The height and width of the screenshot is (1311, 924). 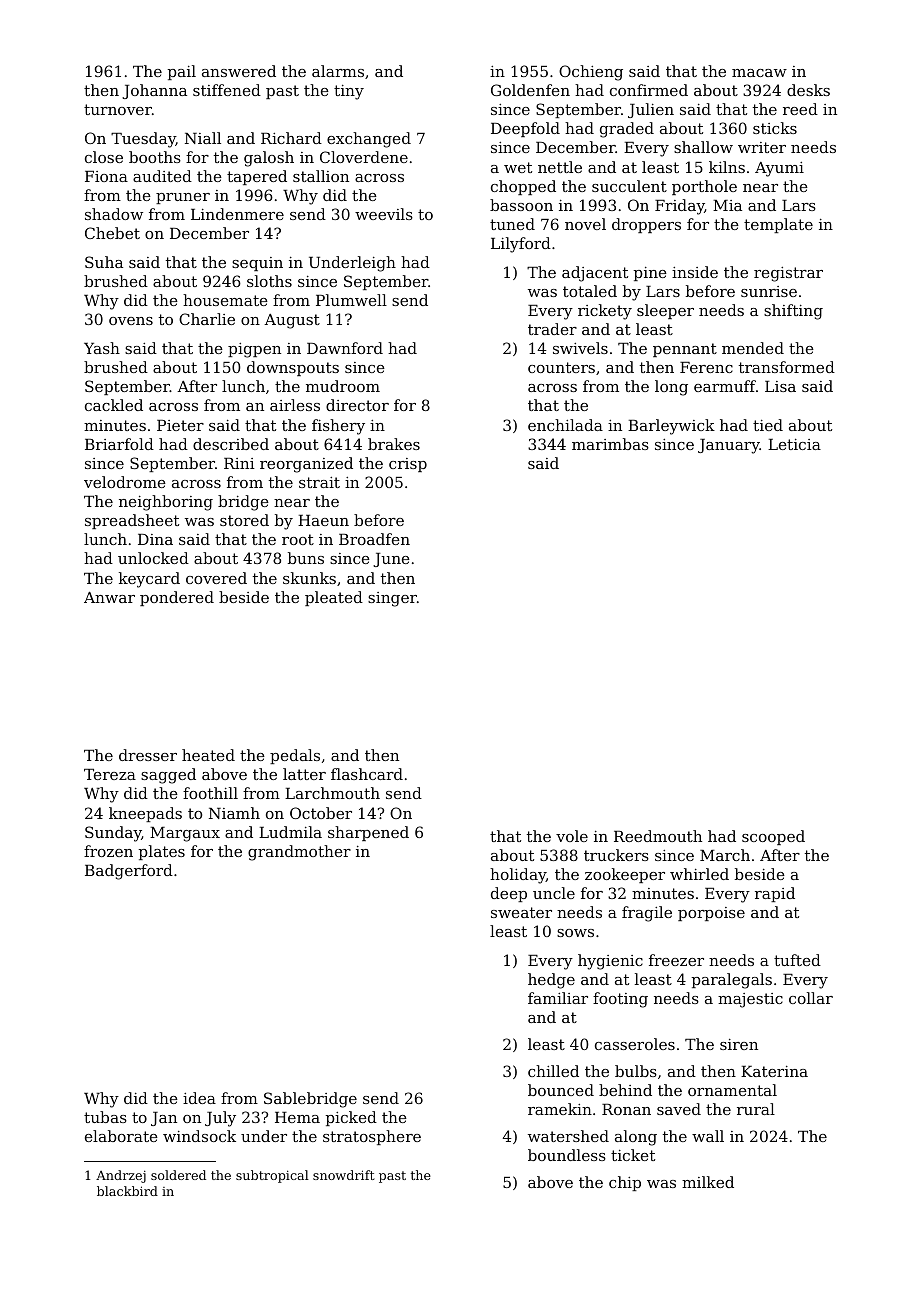 I want to click on answered, so click(x=239, y=71).
